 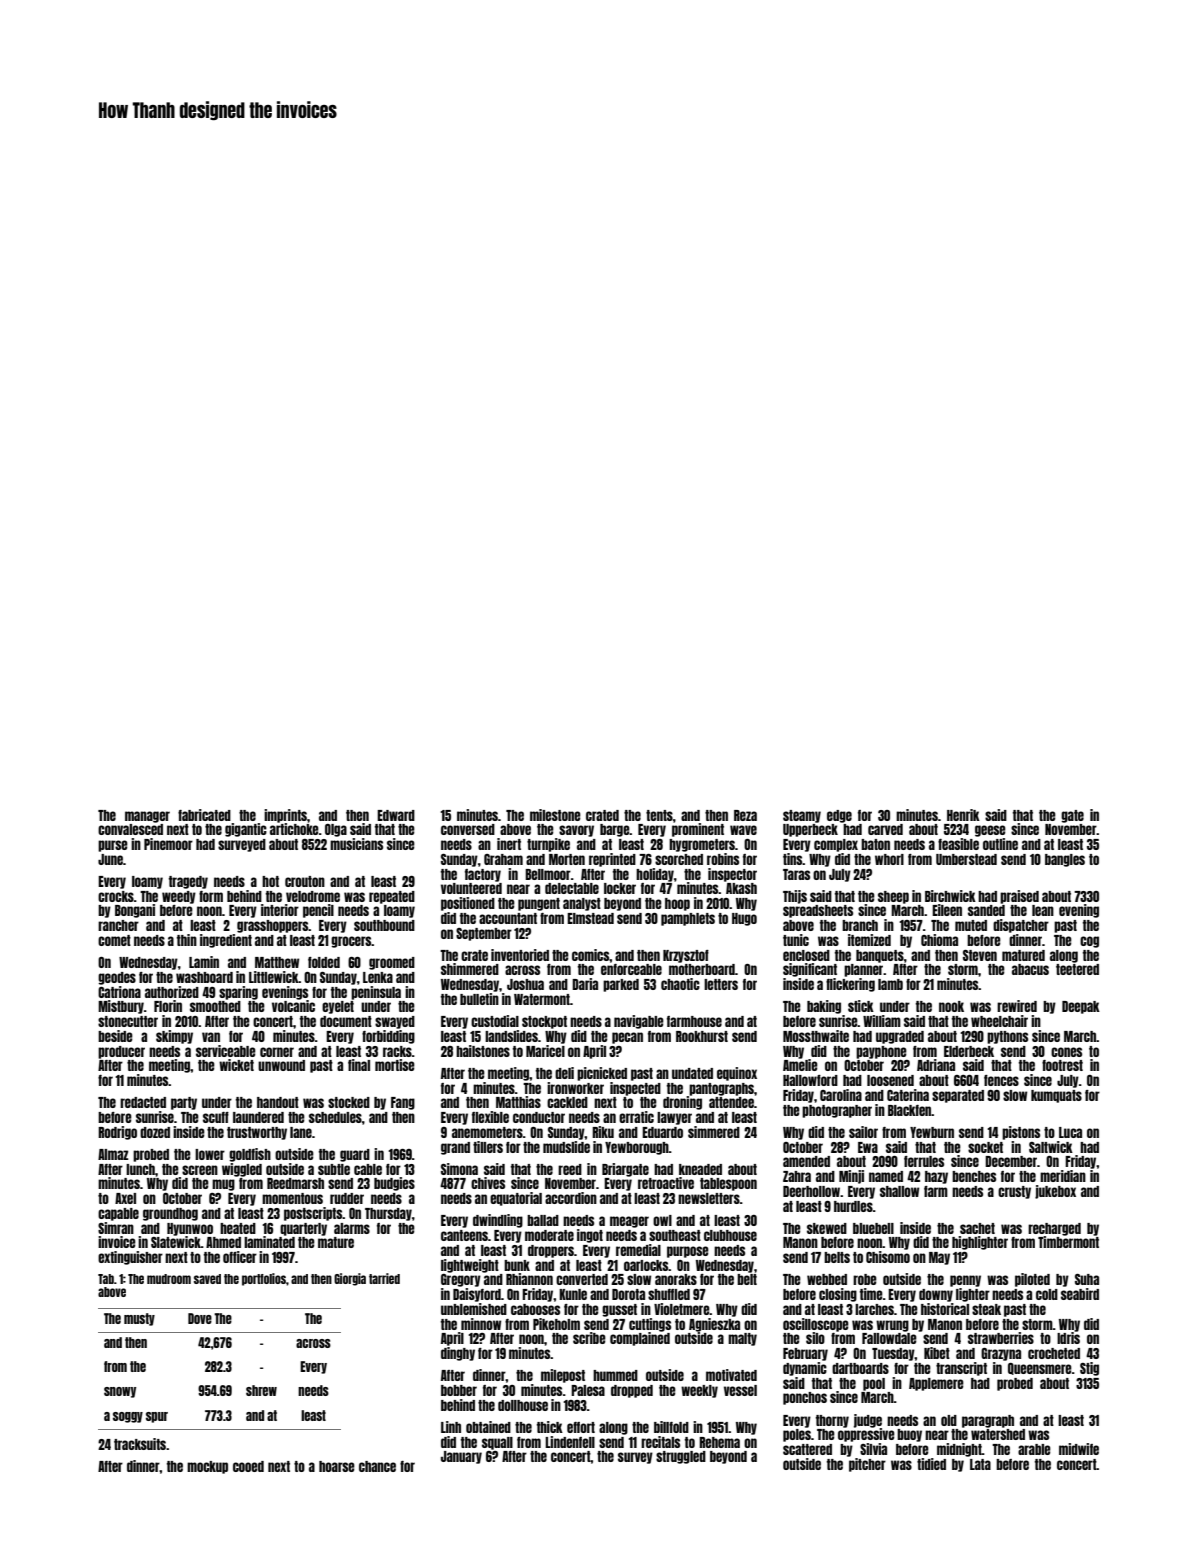 What do you see at coordinates (461, 1280) in the screenshot?
I see `Gregory` at bounding box center [461, 1280].
